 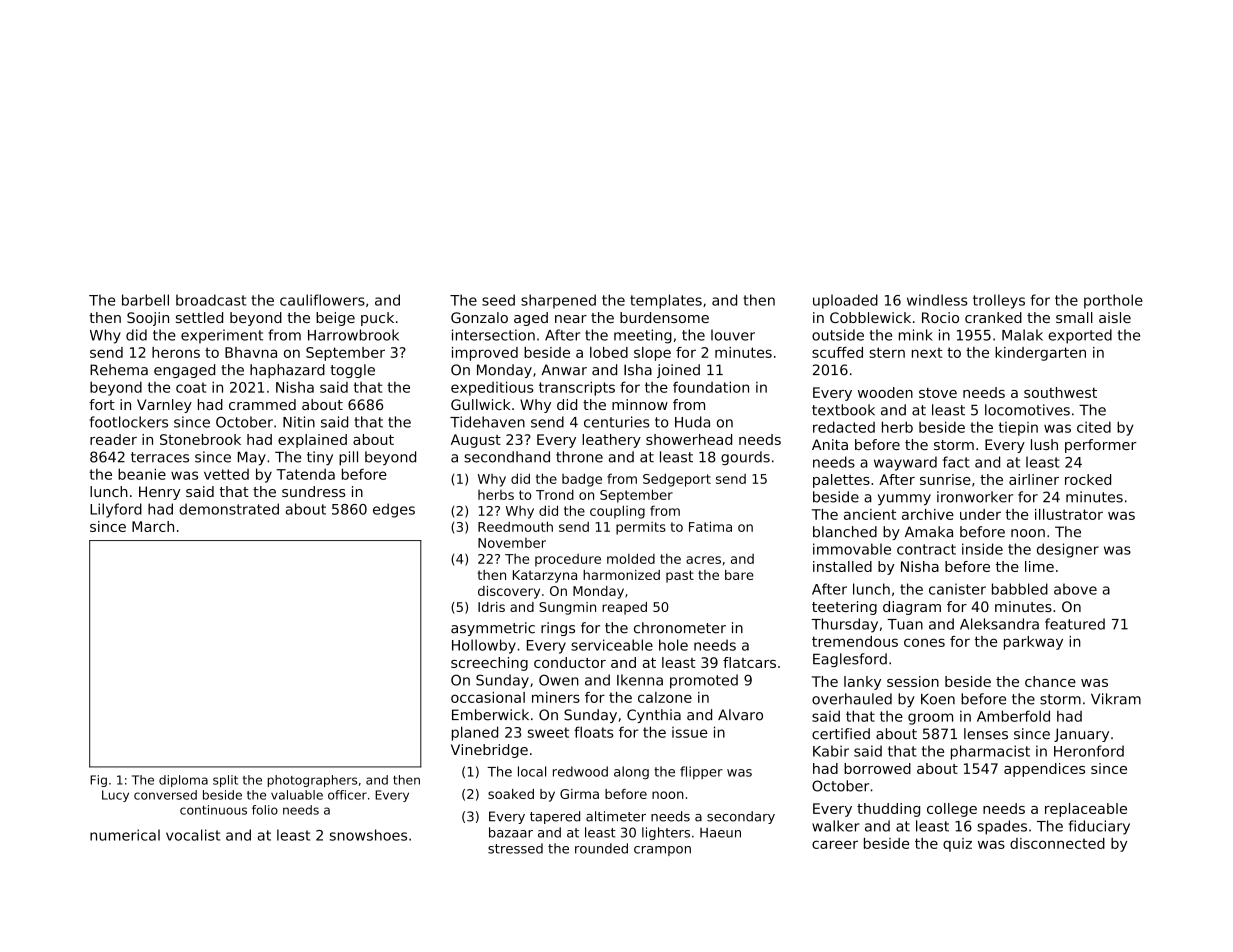 What do you see at coordinates (226, 474) in the document?
I see `vetted` at bounding box center [226, 474].
